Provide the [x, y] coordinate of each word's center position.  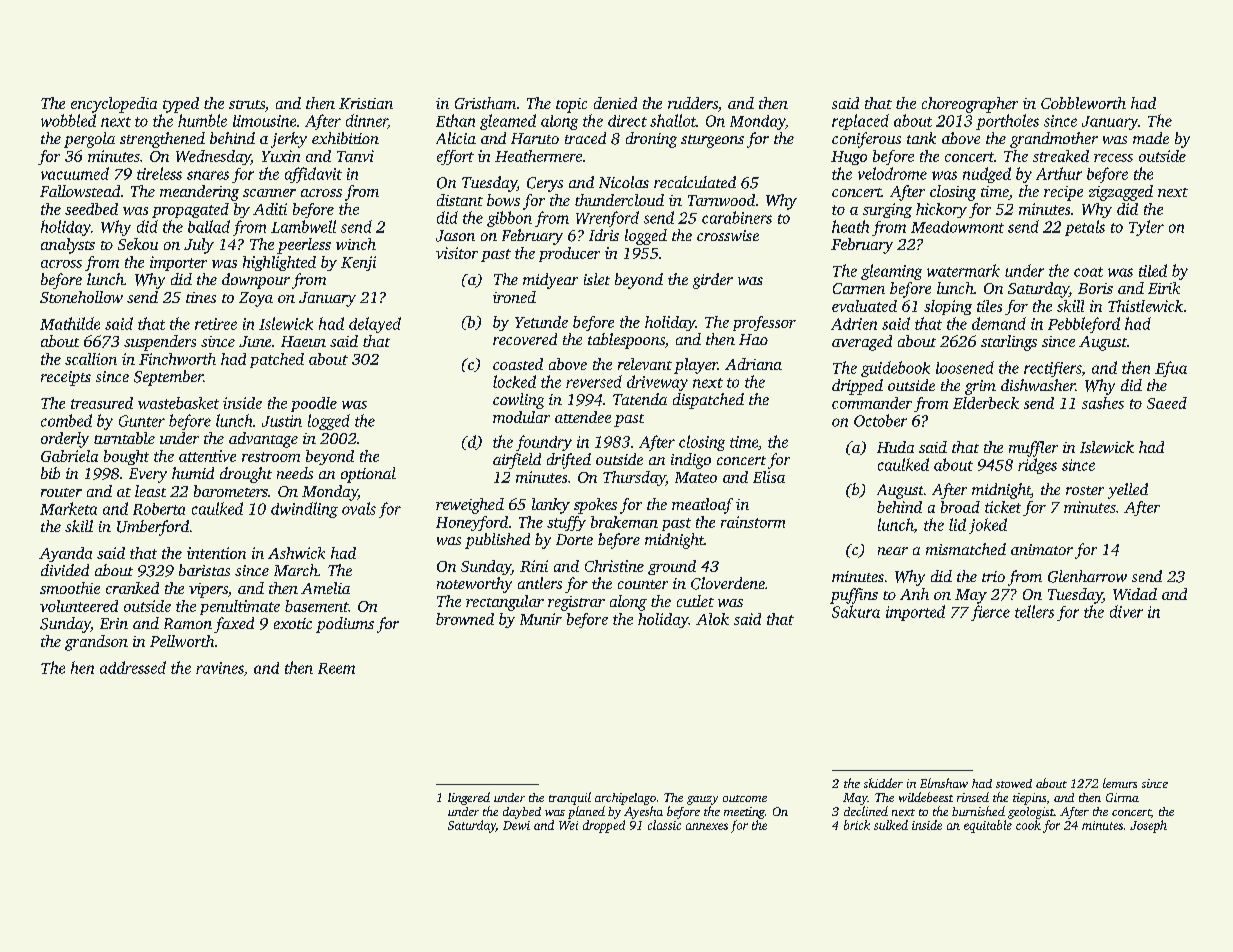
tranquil [570, 798]
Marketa [68, 508]
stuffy [566, 523]
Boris [1095, 288]
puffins [854, 596]
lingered [469, 798]
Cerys [545, 184]
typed [181, 105]
